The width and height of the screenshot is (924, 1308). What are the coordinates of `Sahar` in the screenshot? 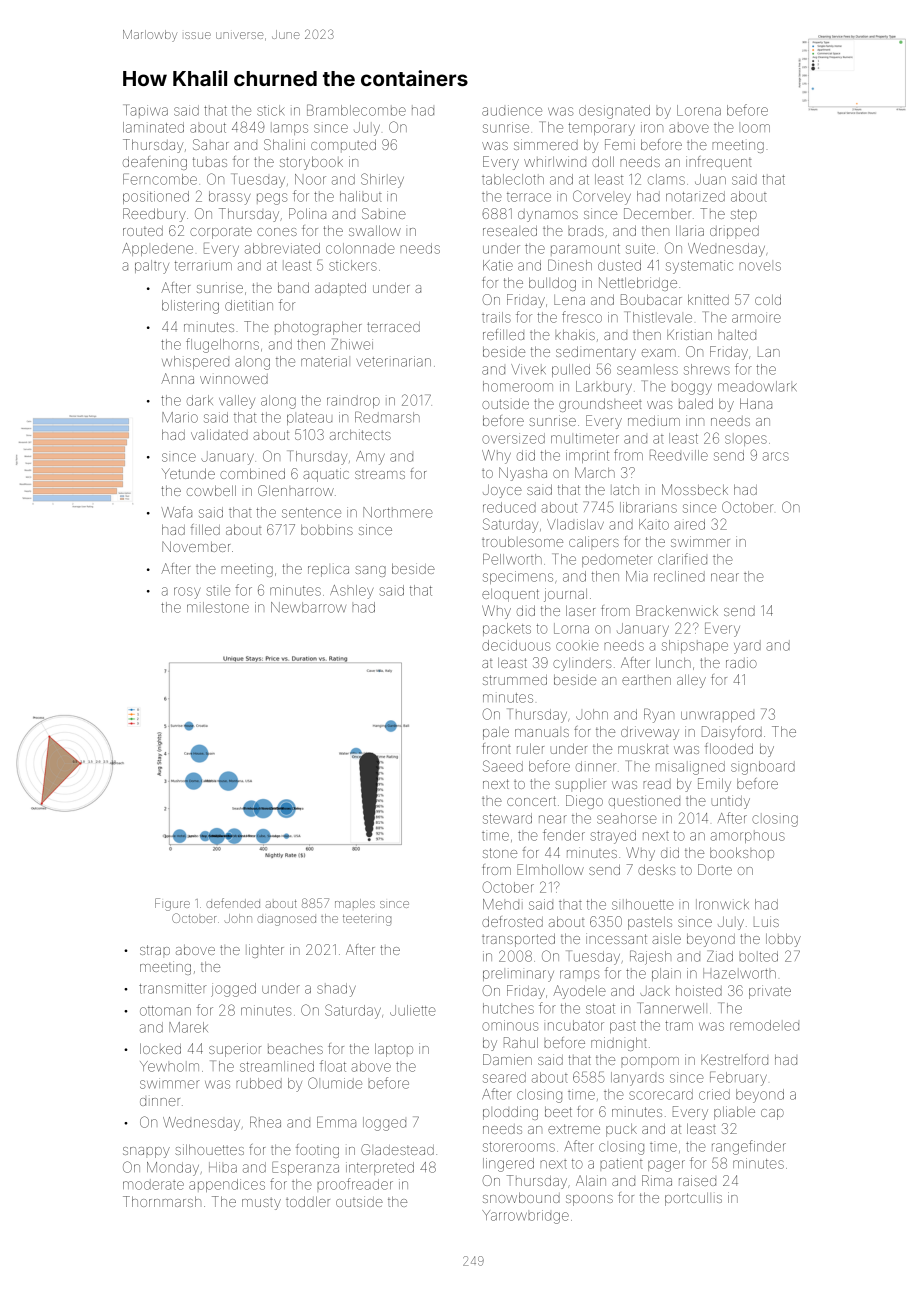 It's located at (211, 144).
